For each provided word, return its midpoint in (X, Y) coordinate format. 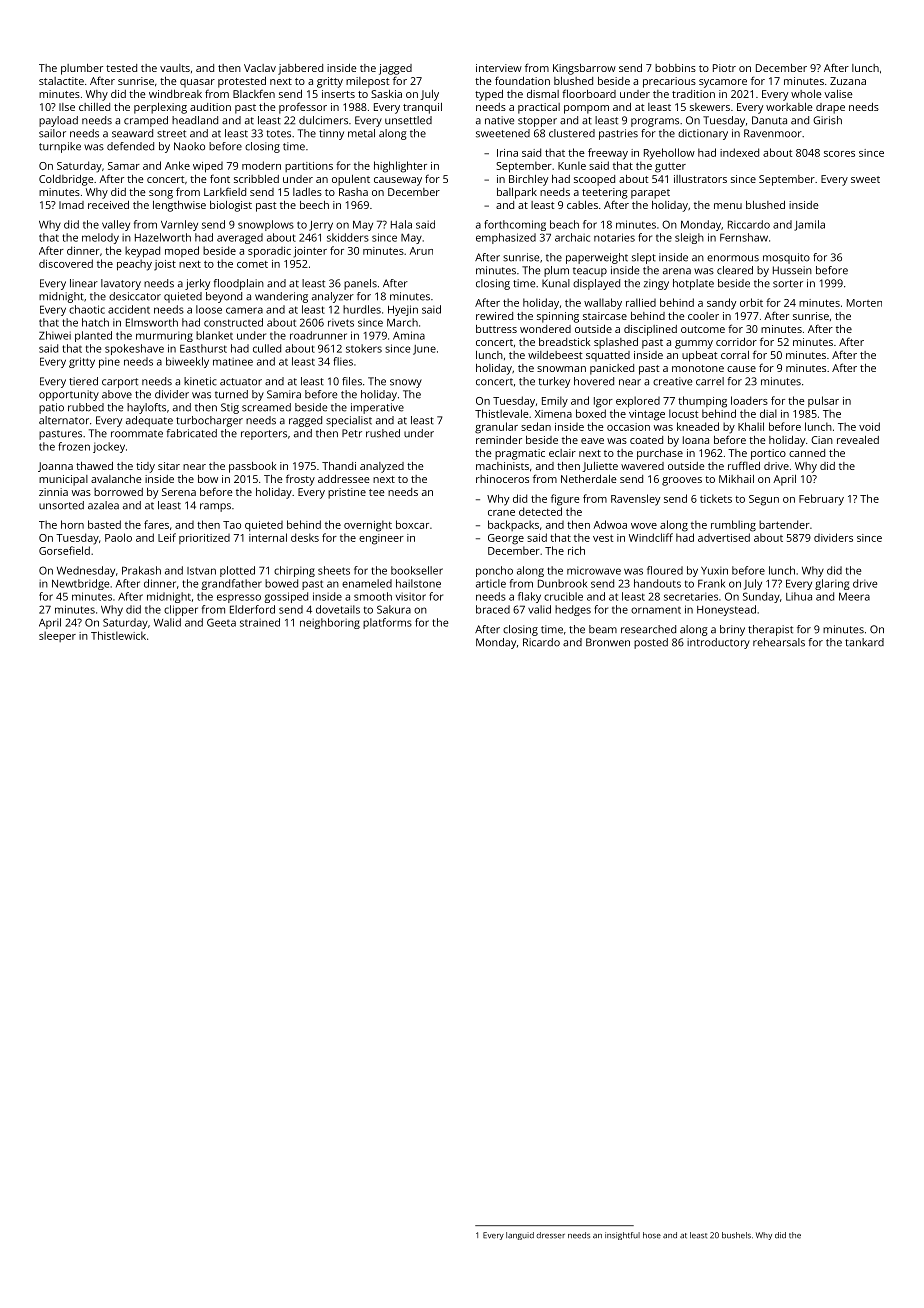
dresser (551, 1235)
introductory (718, 643)
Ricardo (541, 642)
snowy (406, 383)
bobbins (675, 68)
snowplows (266, 225)
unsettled (408, 120)
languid (520, 1236)
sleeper (57, 636)
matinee (233, 362)
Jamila (809, 225)
